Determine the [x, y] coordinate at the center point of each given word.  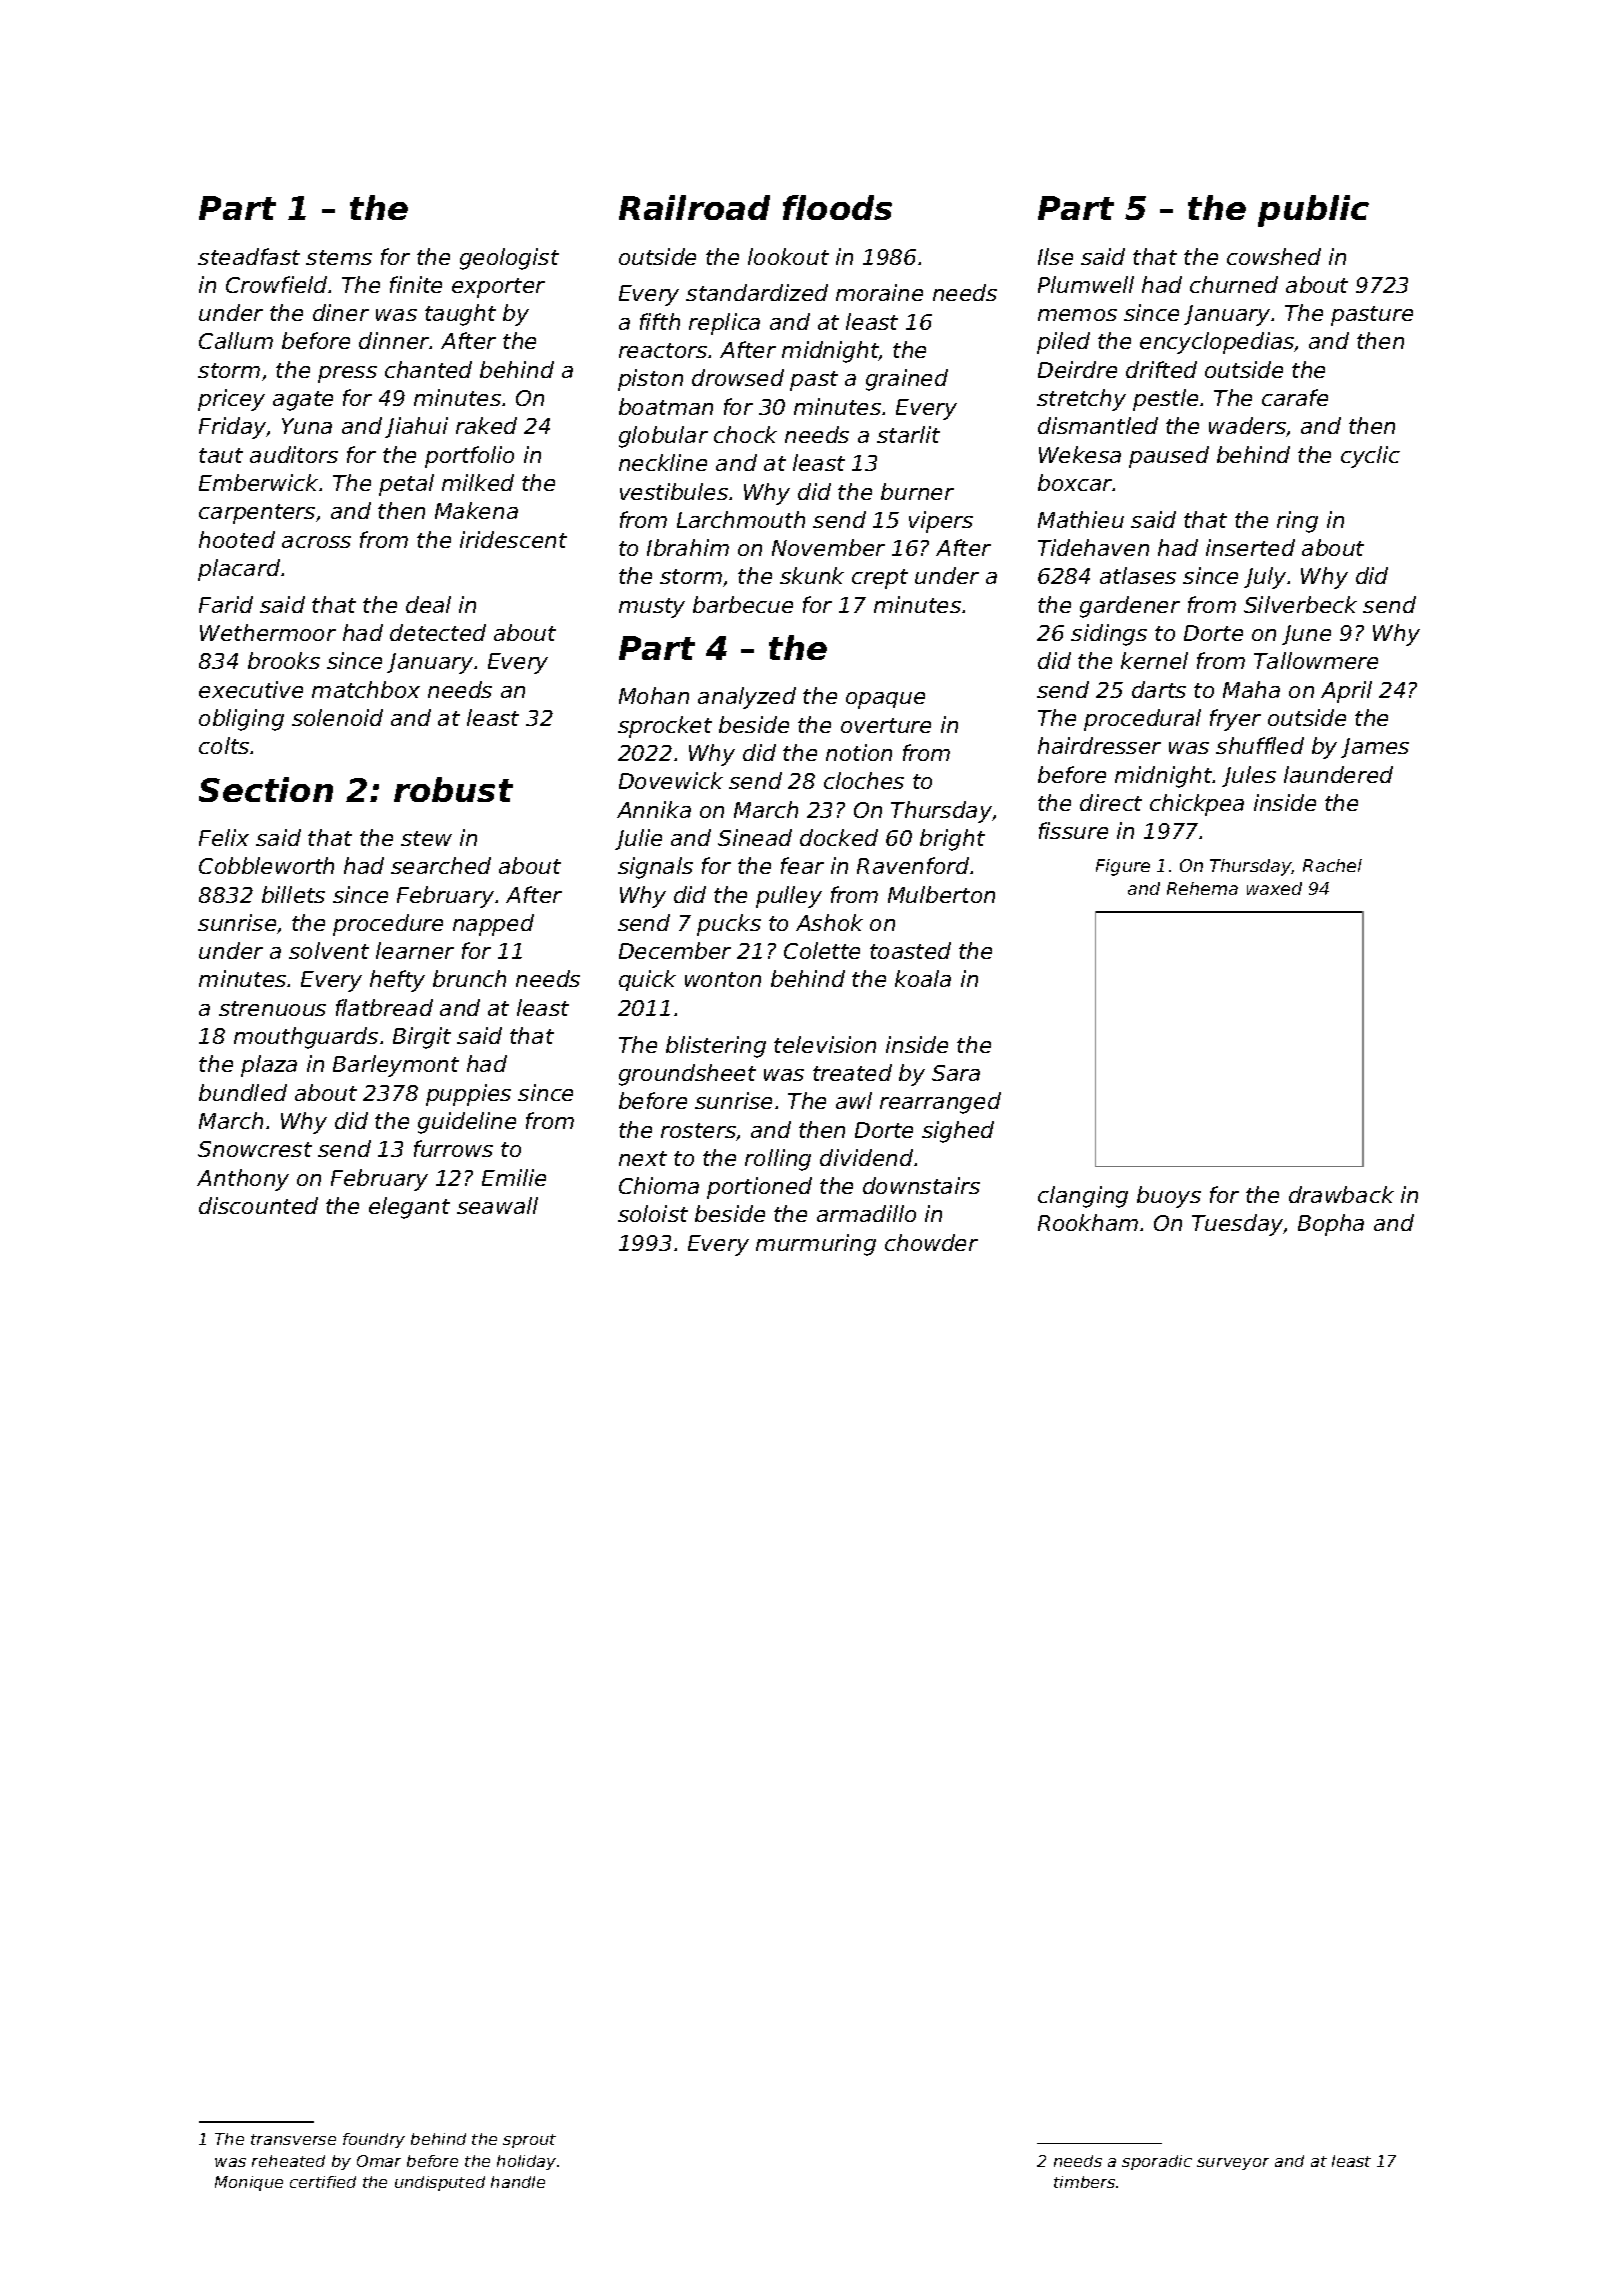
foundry [374, 2140]
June [1306, 635]
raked [486, 425]
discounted [258, 1205]
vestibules [674, 491]
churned [1234, 284]
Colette [822, 950]
